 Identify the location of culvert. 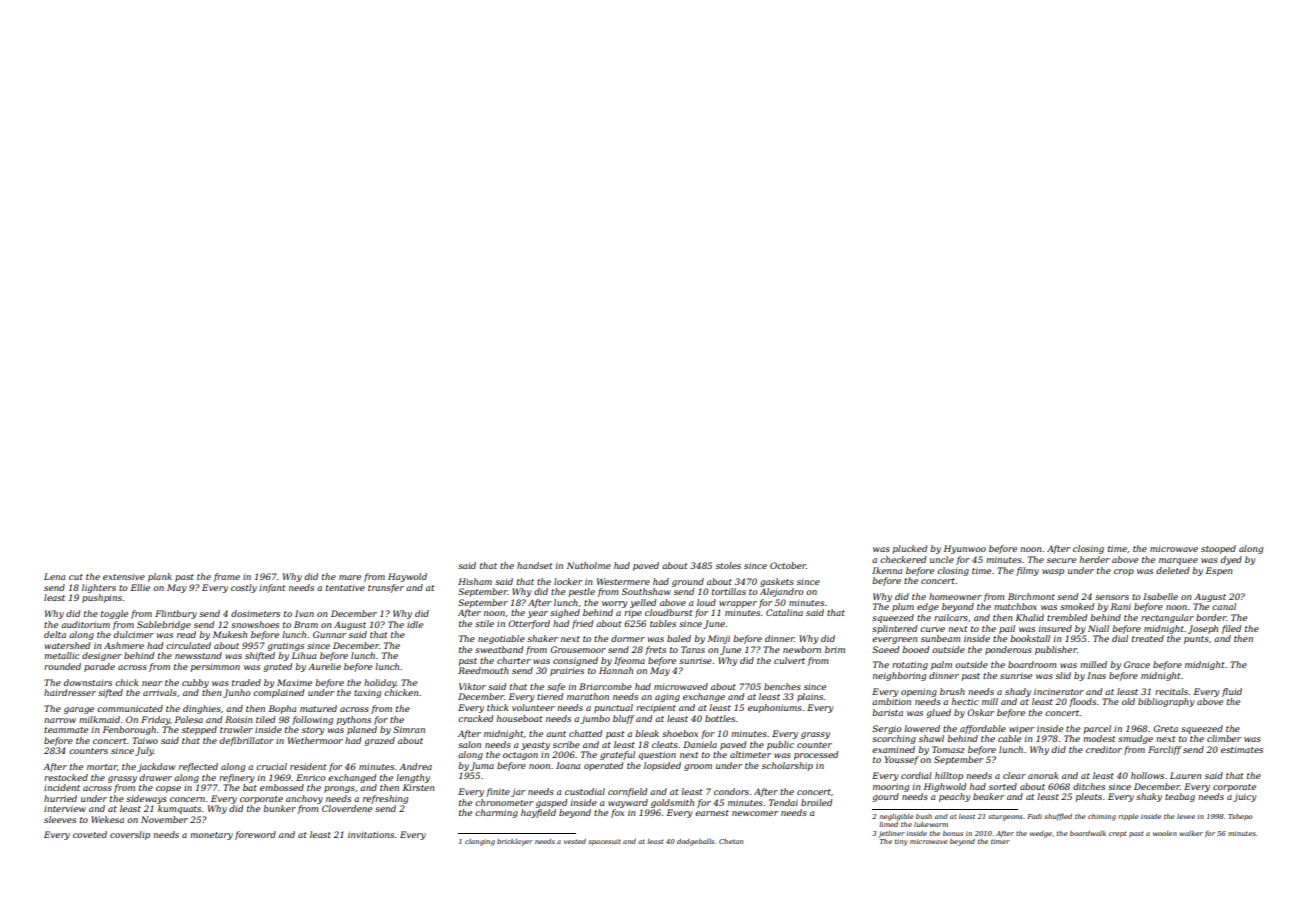
(789, 660).
